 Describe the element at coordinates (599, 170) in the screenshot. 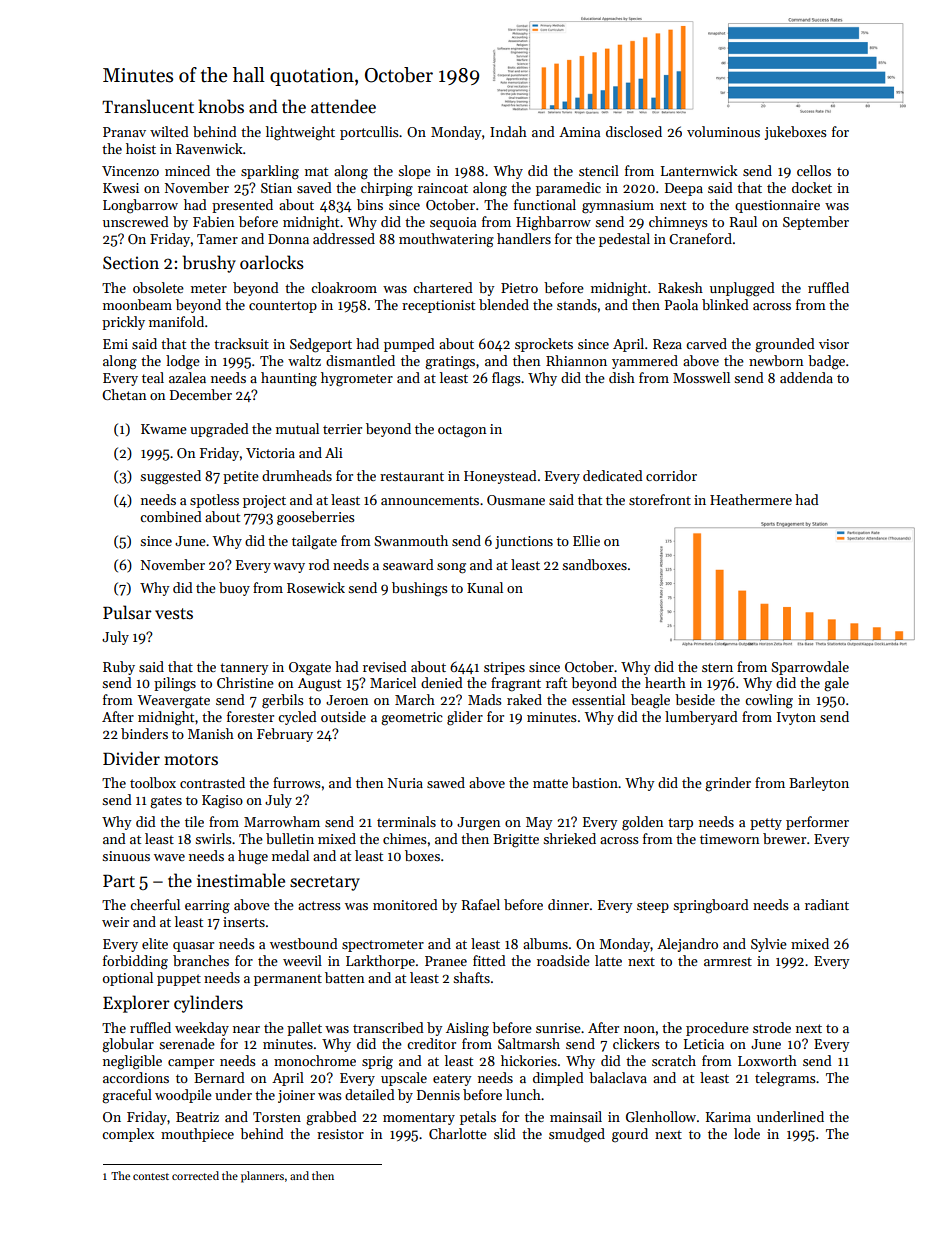

I see `stencil` at that location.
